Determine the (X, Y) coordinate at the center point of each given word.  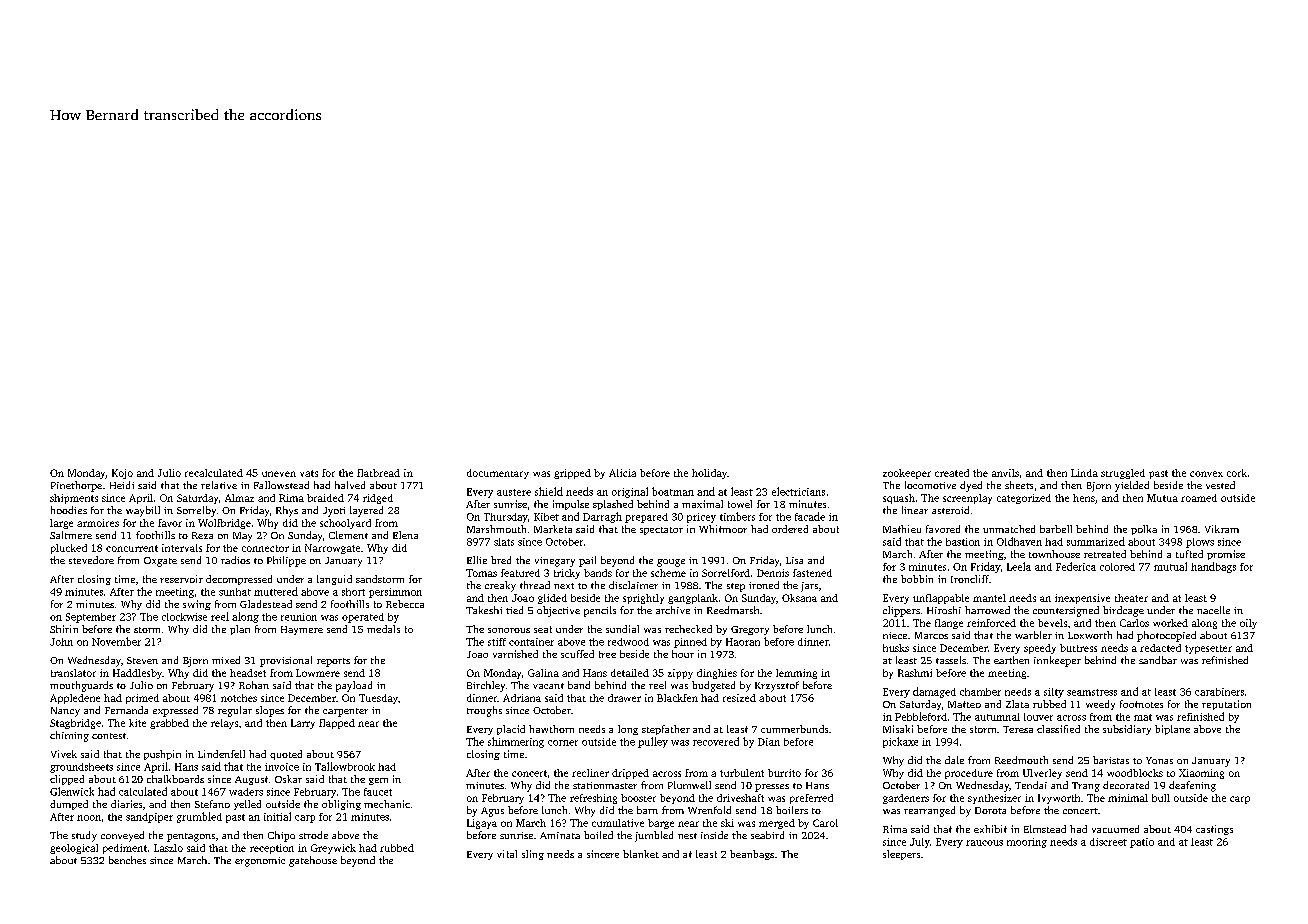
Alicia (622, 473)
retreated (1105, 554)
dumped (69, 805)
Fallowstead (281, 485)
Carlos (1134, 623)
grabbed (169, 724)
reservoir (181, 579)
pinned (690, 643)
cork (1237, 473)
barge (661, 824)
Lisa (794, 560)
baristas (1111, 760)
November (116, 641)
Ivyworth (1059, 799)
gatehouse (313, 861)
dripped (630, 774)
